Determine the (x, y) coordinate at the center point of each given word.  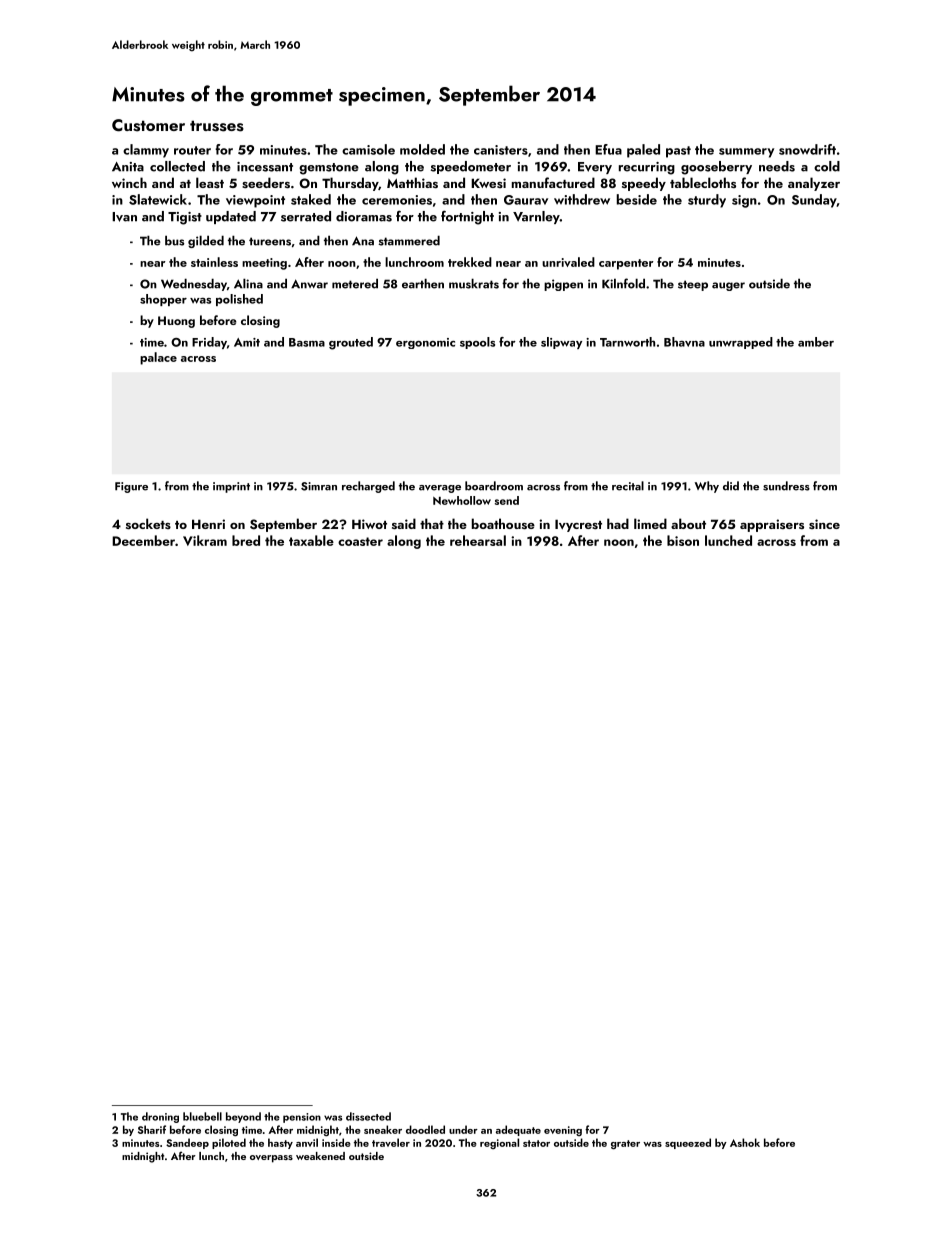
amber (816, 342)
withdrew (582, 199)
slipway (561, 343)
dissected (368, 1116)
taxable (311, 540)
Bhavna (684, 342)
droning (160, 1117)
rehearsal (478, 540)
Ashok (745, 1142)
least (210, 182)
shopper (163, 300)
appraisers (772, 525)
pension (302, 1118)
